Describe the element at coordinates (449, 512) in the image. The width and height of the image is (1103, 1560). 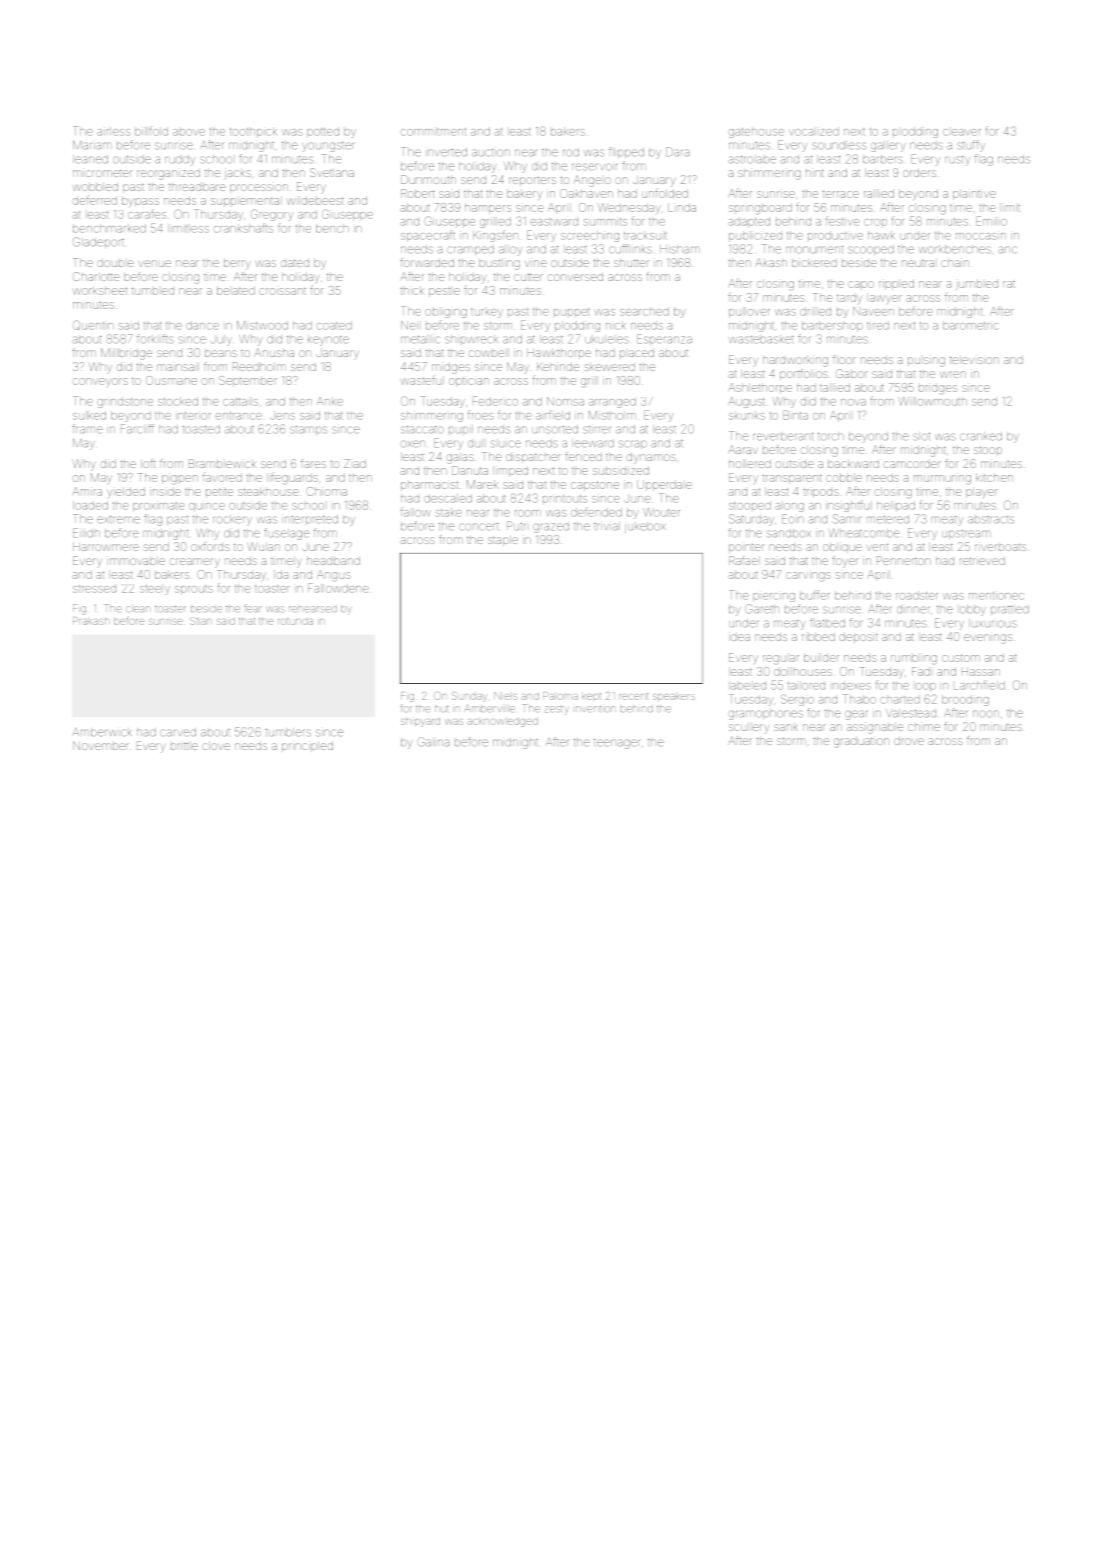
I see `stake` at that location.
